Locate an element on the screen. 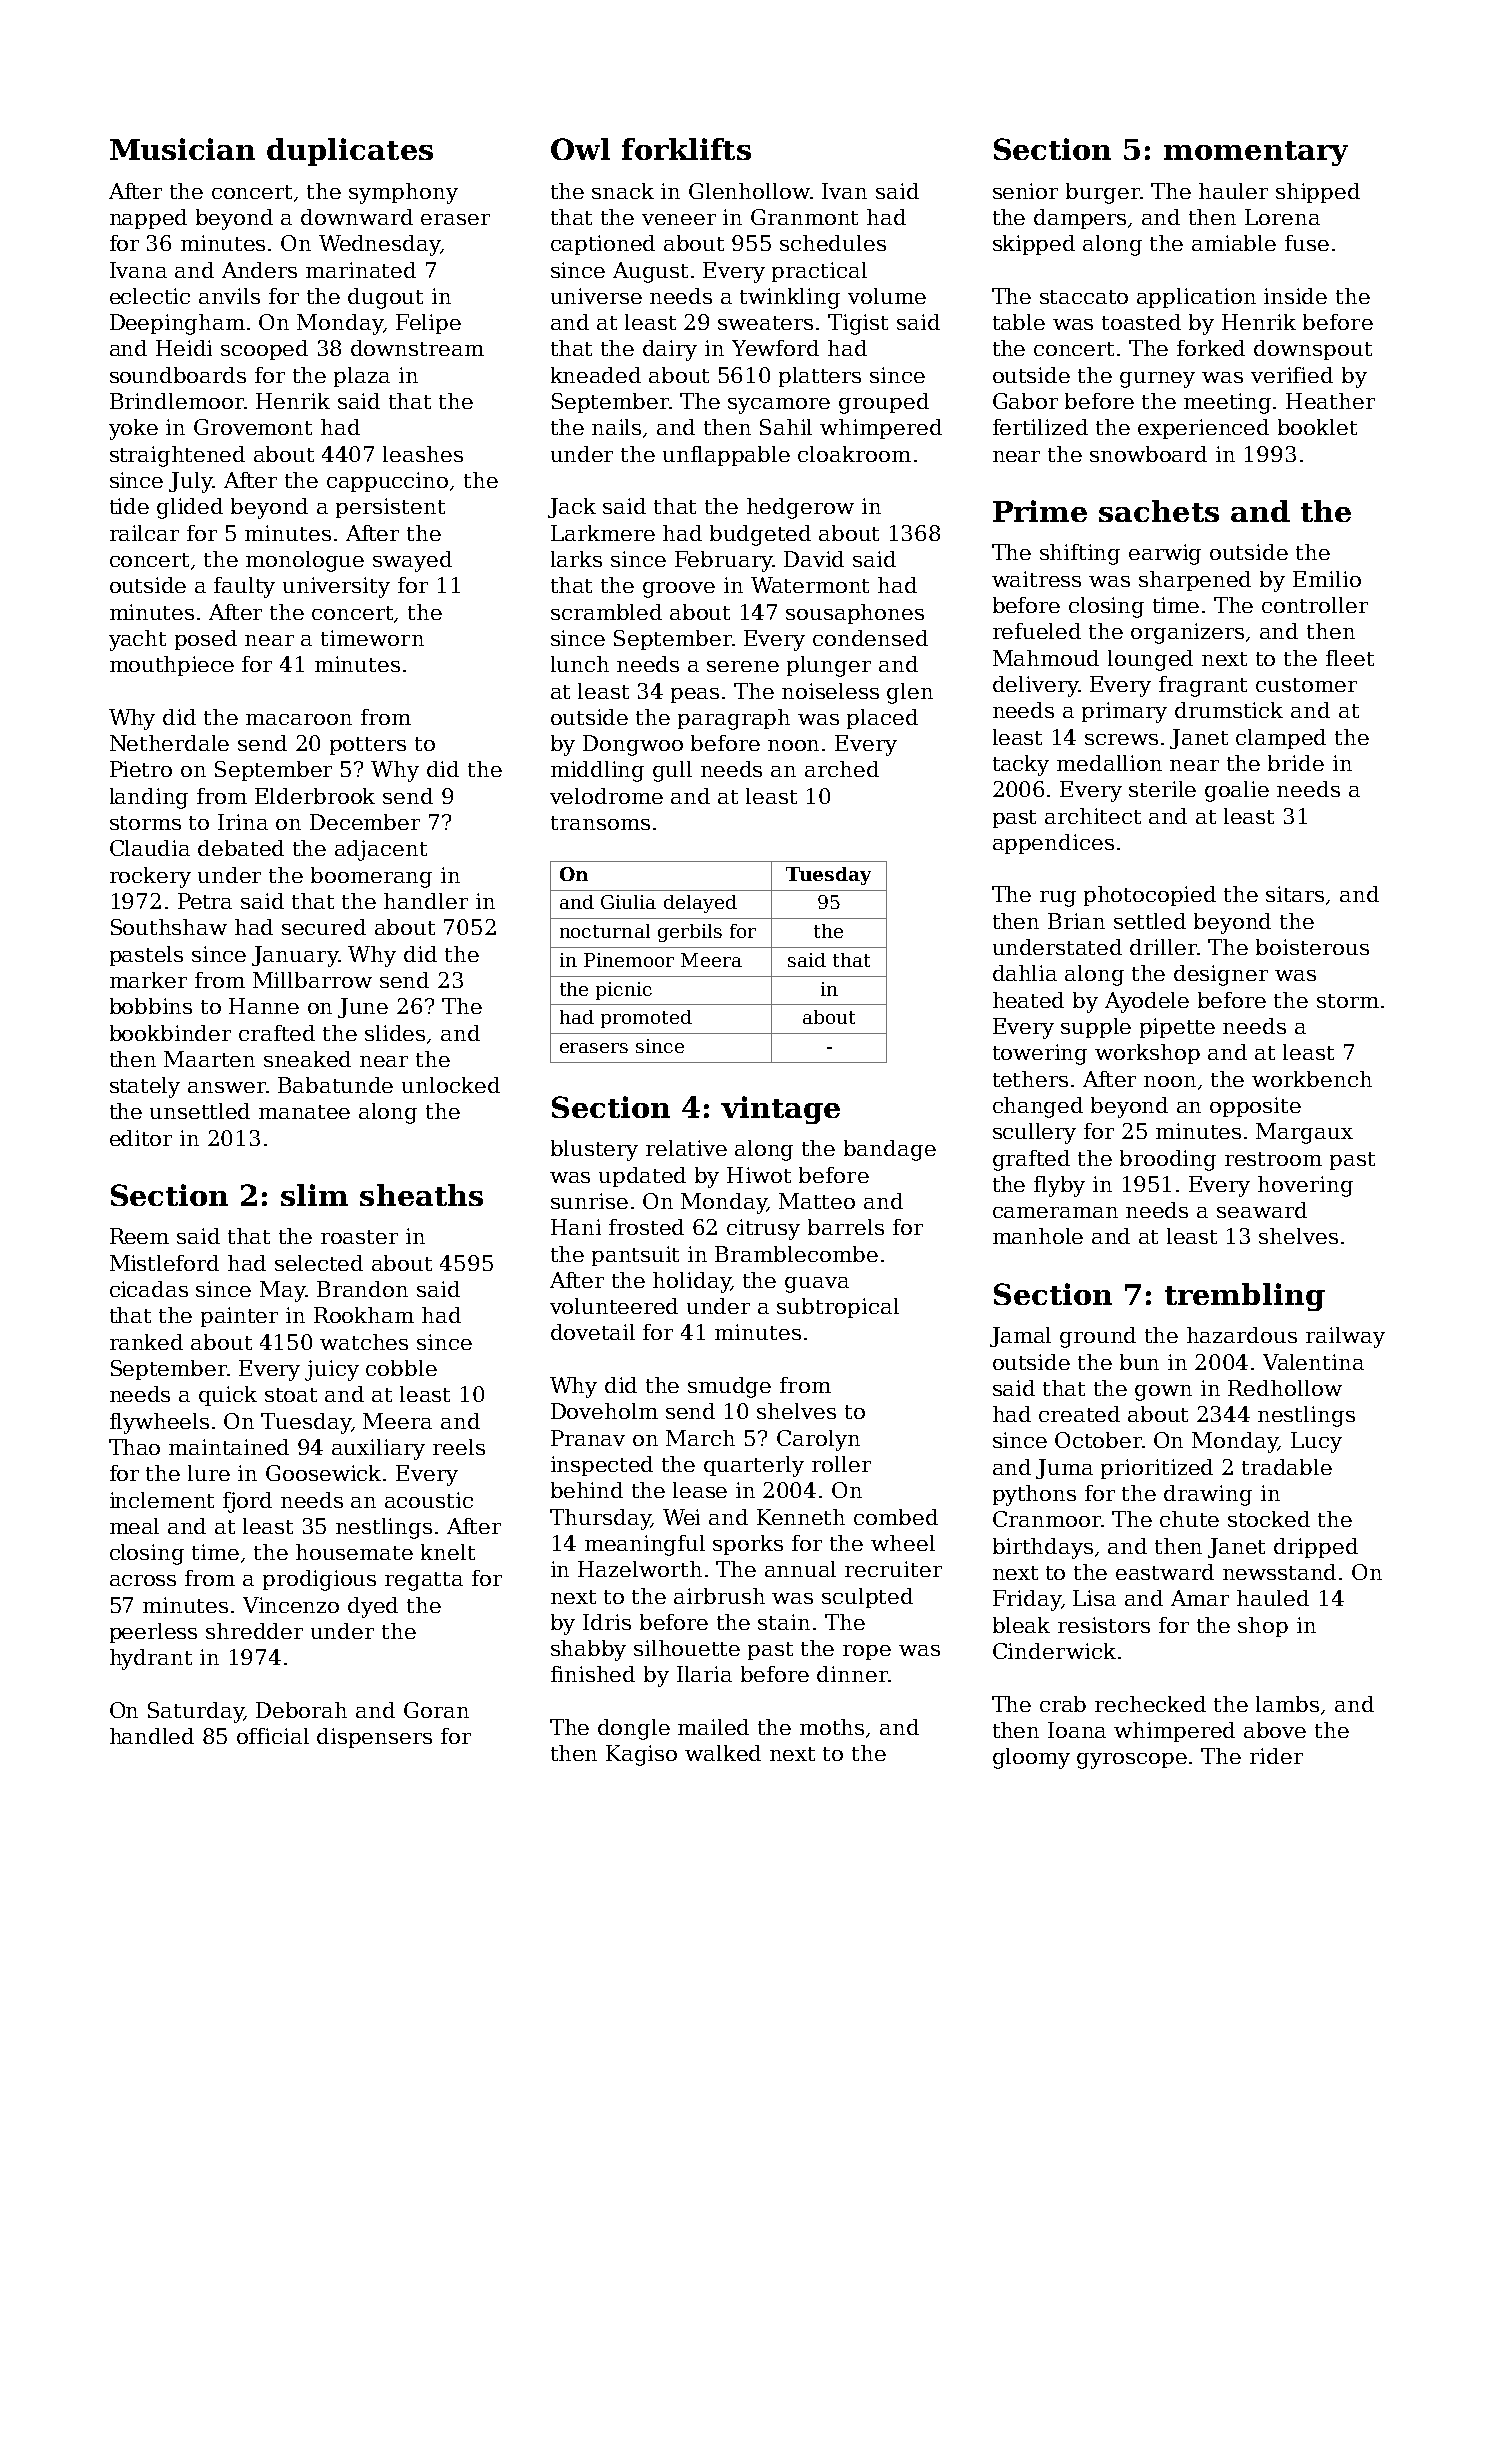 The image size is (1496, 2464). swayed is located at coordinates (412, 561).
